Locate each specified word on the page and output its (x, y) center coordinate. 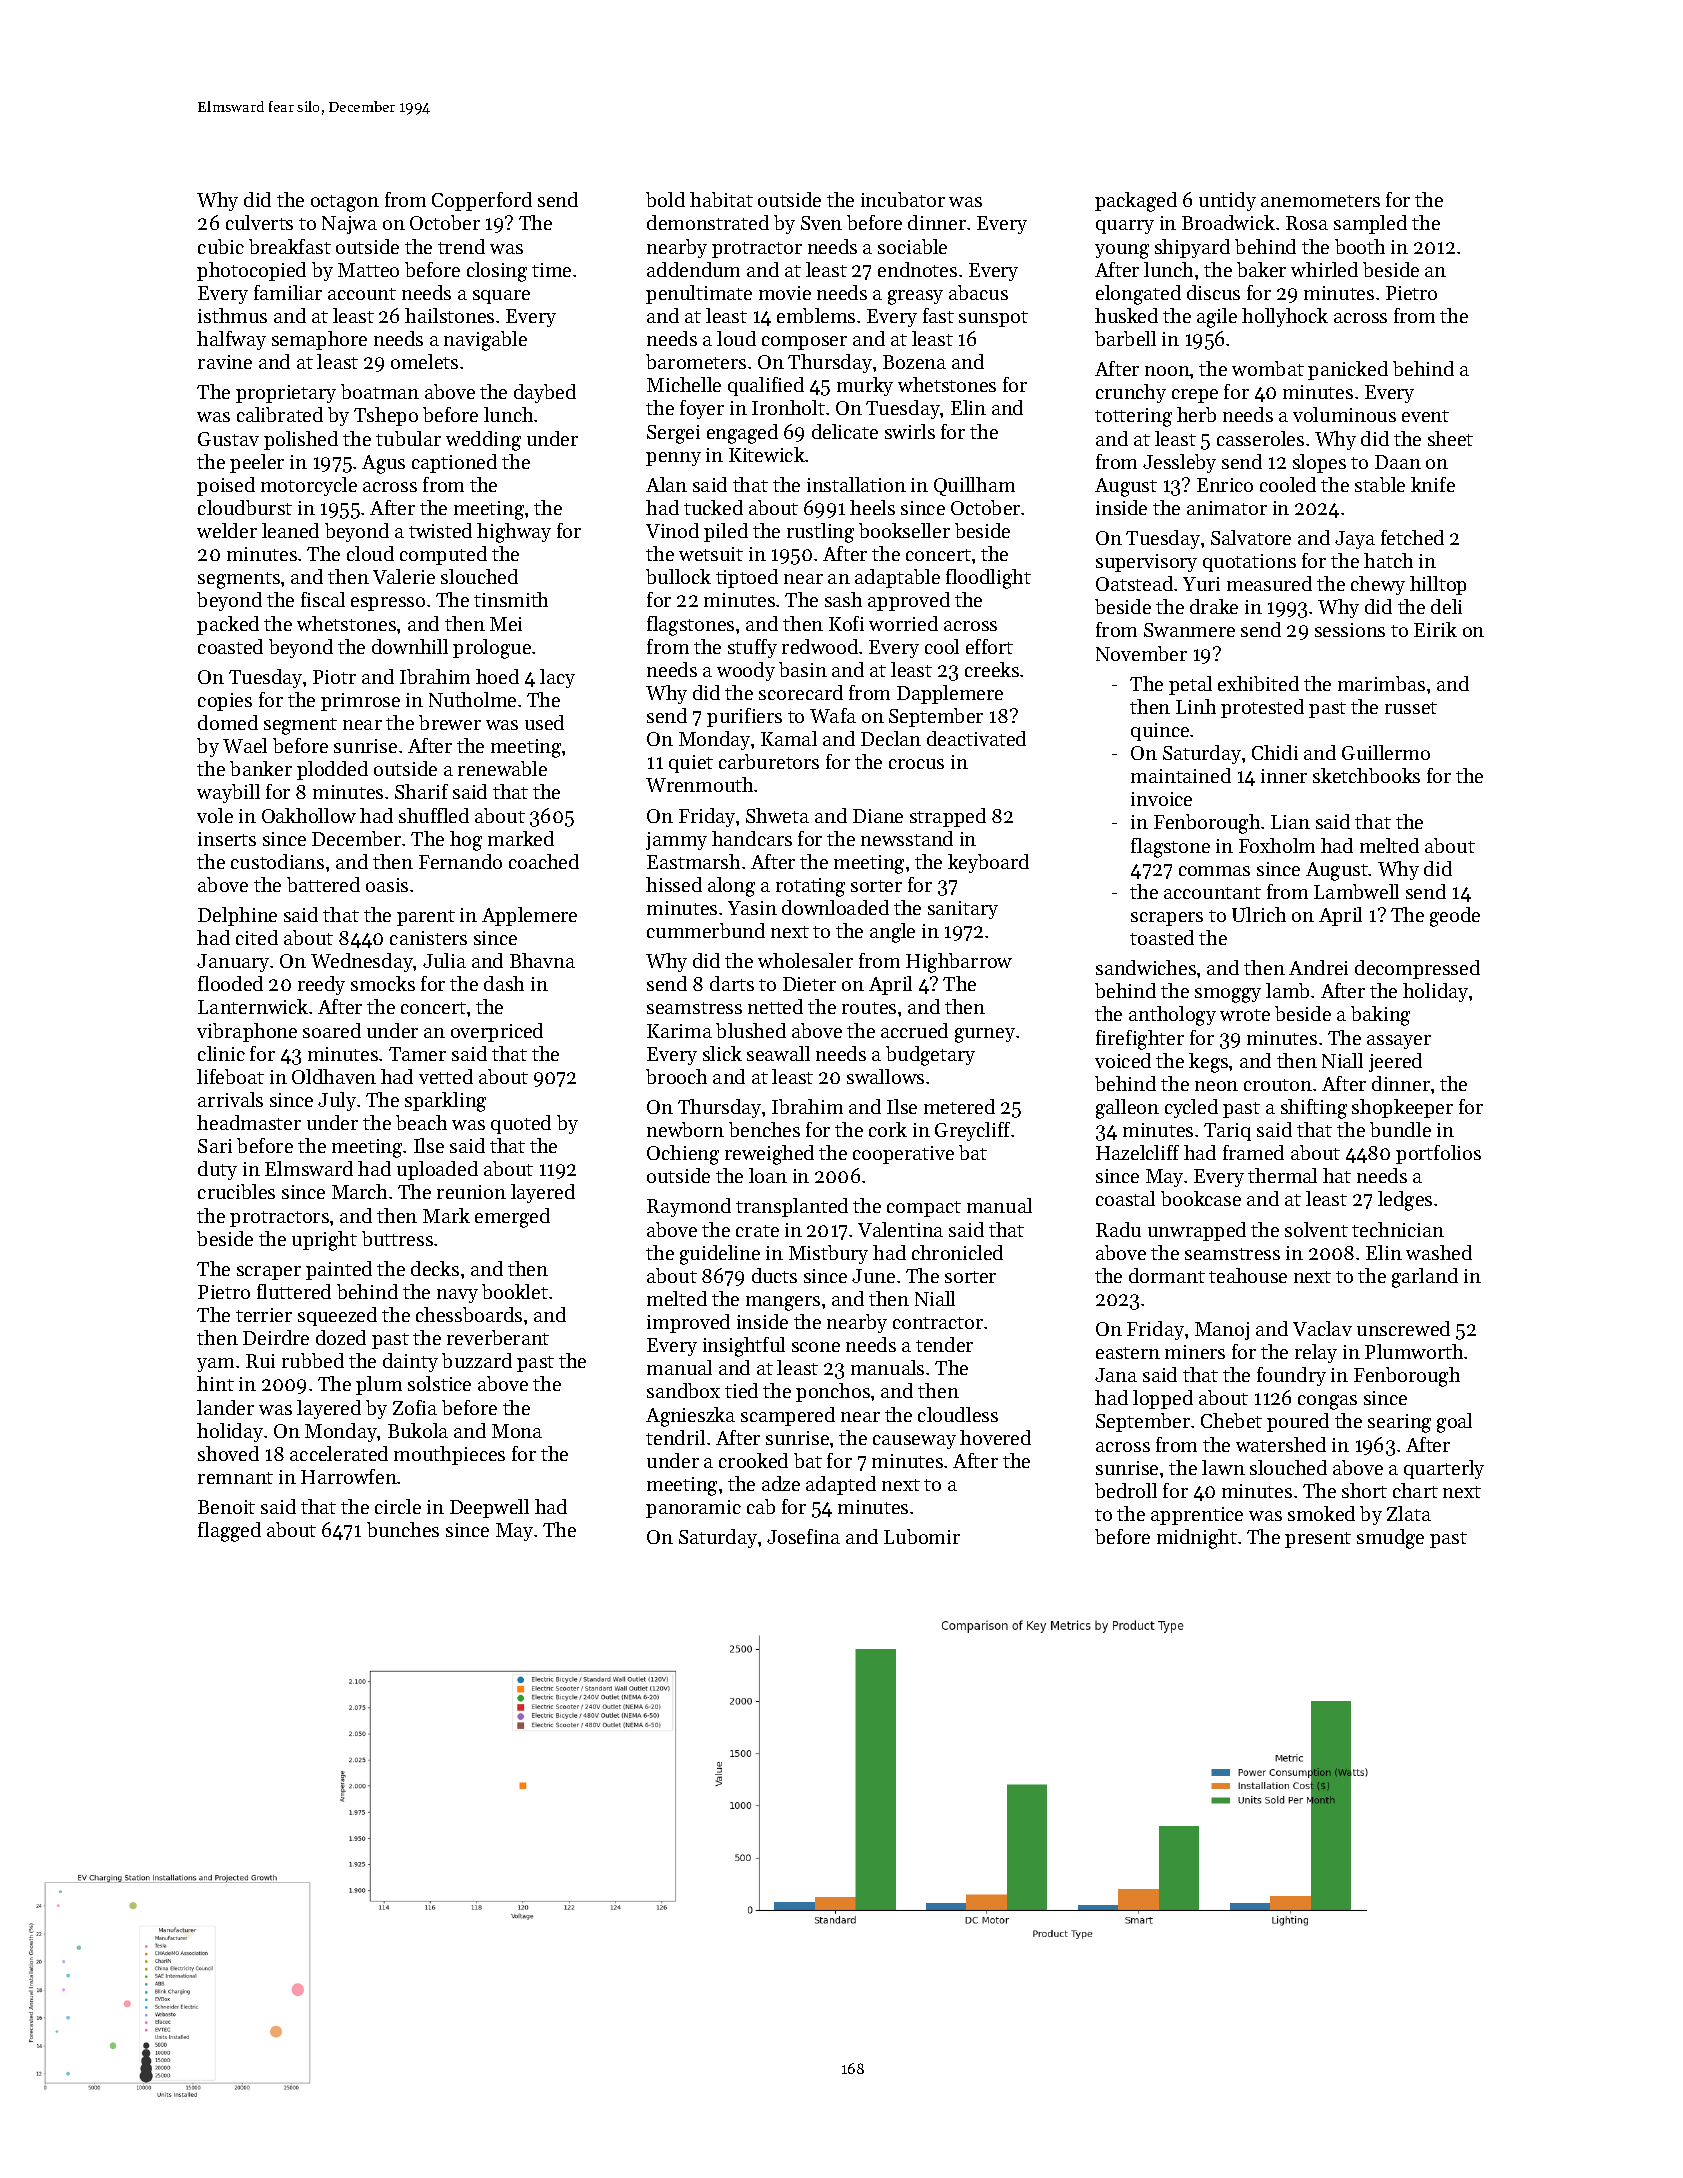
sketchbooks (1366, 775)
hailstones (449, 315)
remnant (235, 1478)
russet (1411, 708)
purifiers (744, 717)
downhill (410, 646)
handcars (752, 838)
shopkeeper (1402, 1108)
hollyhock (1285, 317)
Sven (821, 223)
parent (426, 918)
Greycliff (972, 1131)
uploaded (437, 1170)
